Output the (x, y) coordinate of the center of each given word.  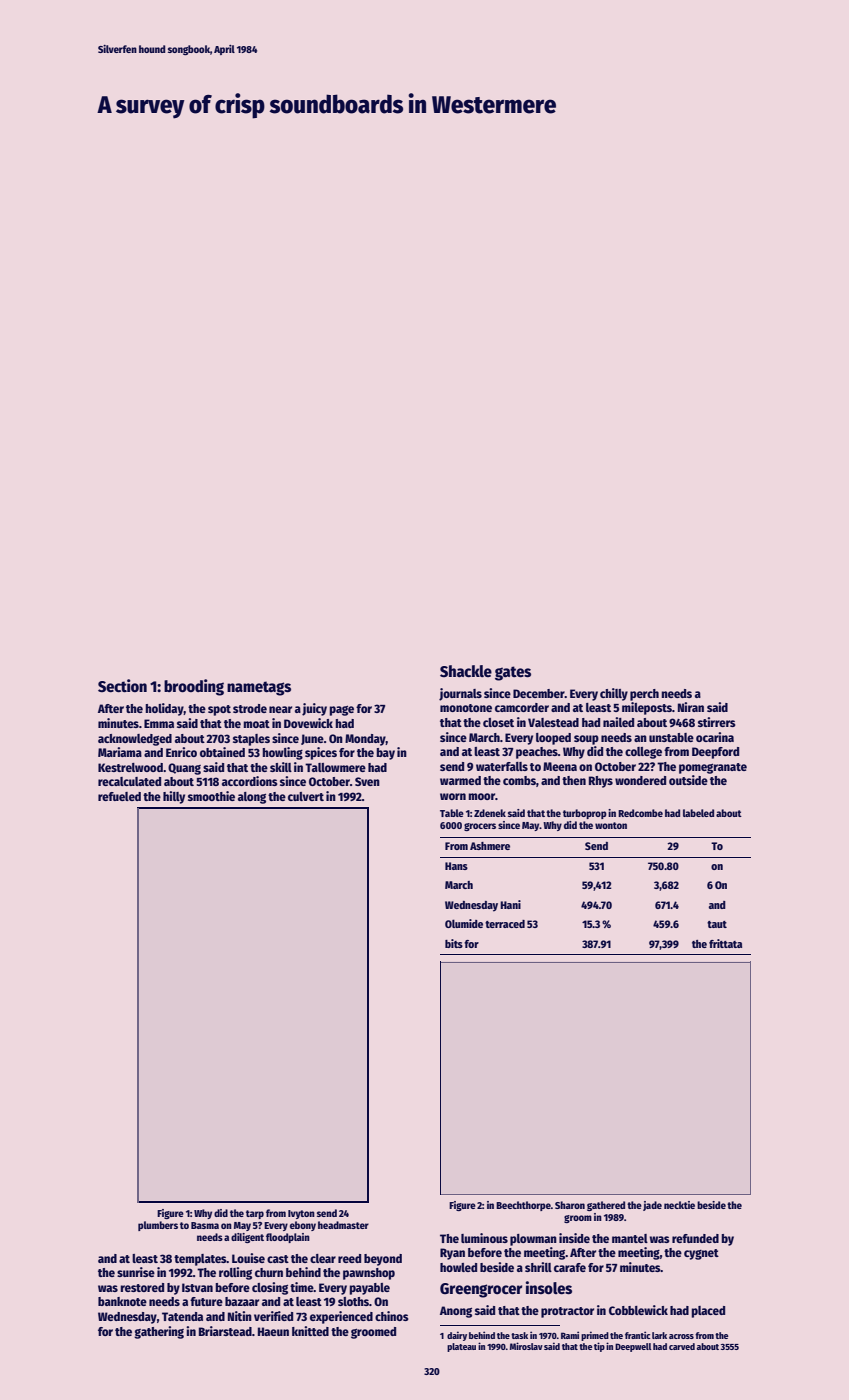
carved (682, 1346)
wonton (611, 825)
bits (454, 943)
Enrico (181, 752)
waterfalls (502, 766)
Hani (510, 904)
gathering (159, 1332)
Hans (456, 866)
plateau (461, 1347)
